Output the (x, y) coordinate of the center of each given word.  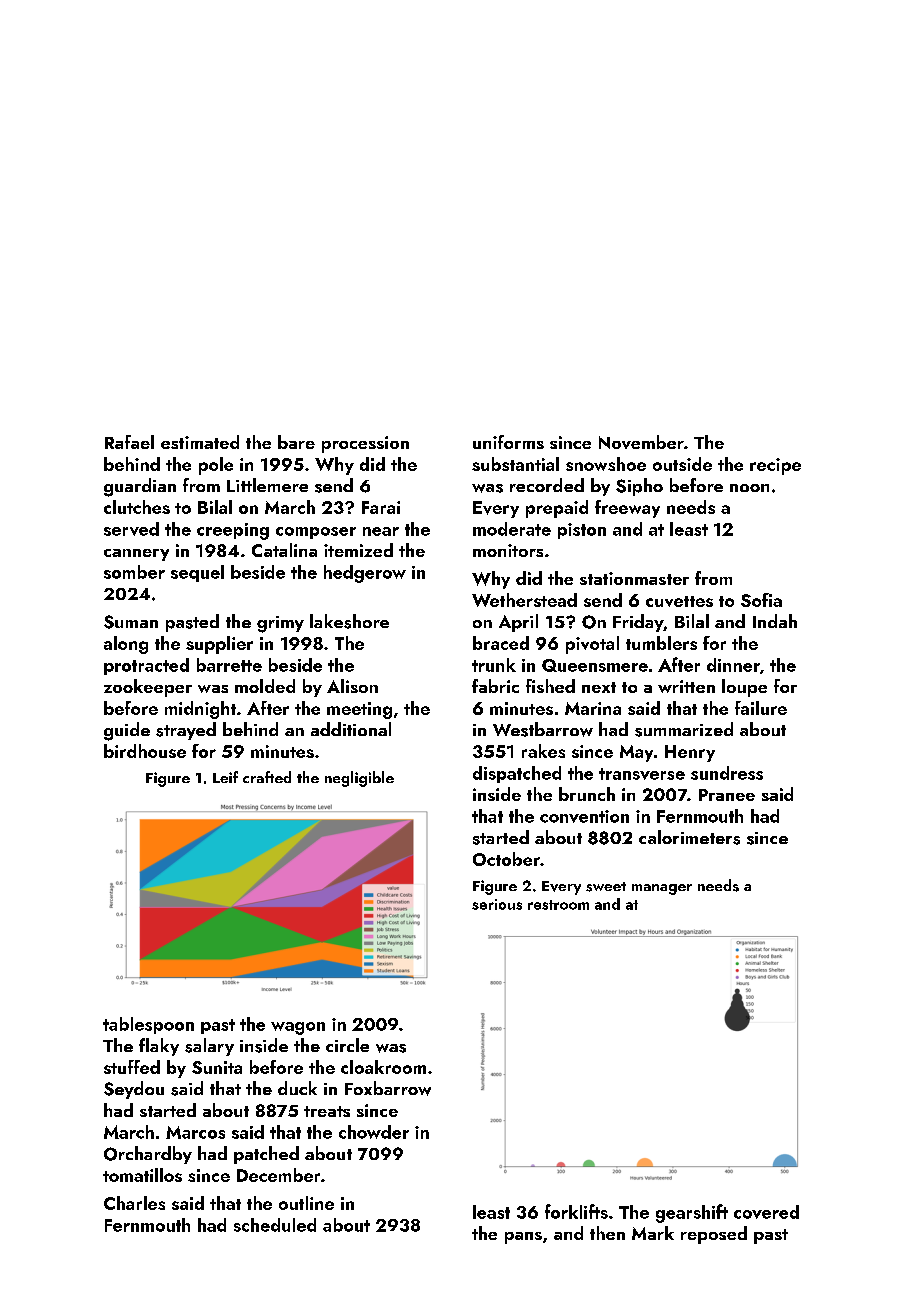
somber (134, 572)
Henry (690, 753)
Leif (225, 777)
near (381, 531)
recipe (775, 466)
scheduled (275, 1225)
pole (216, 466)
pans (523, 1238)
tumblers (661, 643)
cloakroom (383, 1067)
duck (297, 1088)
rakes (543, 751)
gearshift (692, 1213)
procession (365, 444)
